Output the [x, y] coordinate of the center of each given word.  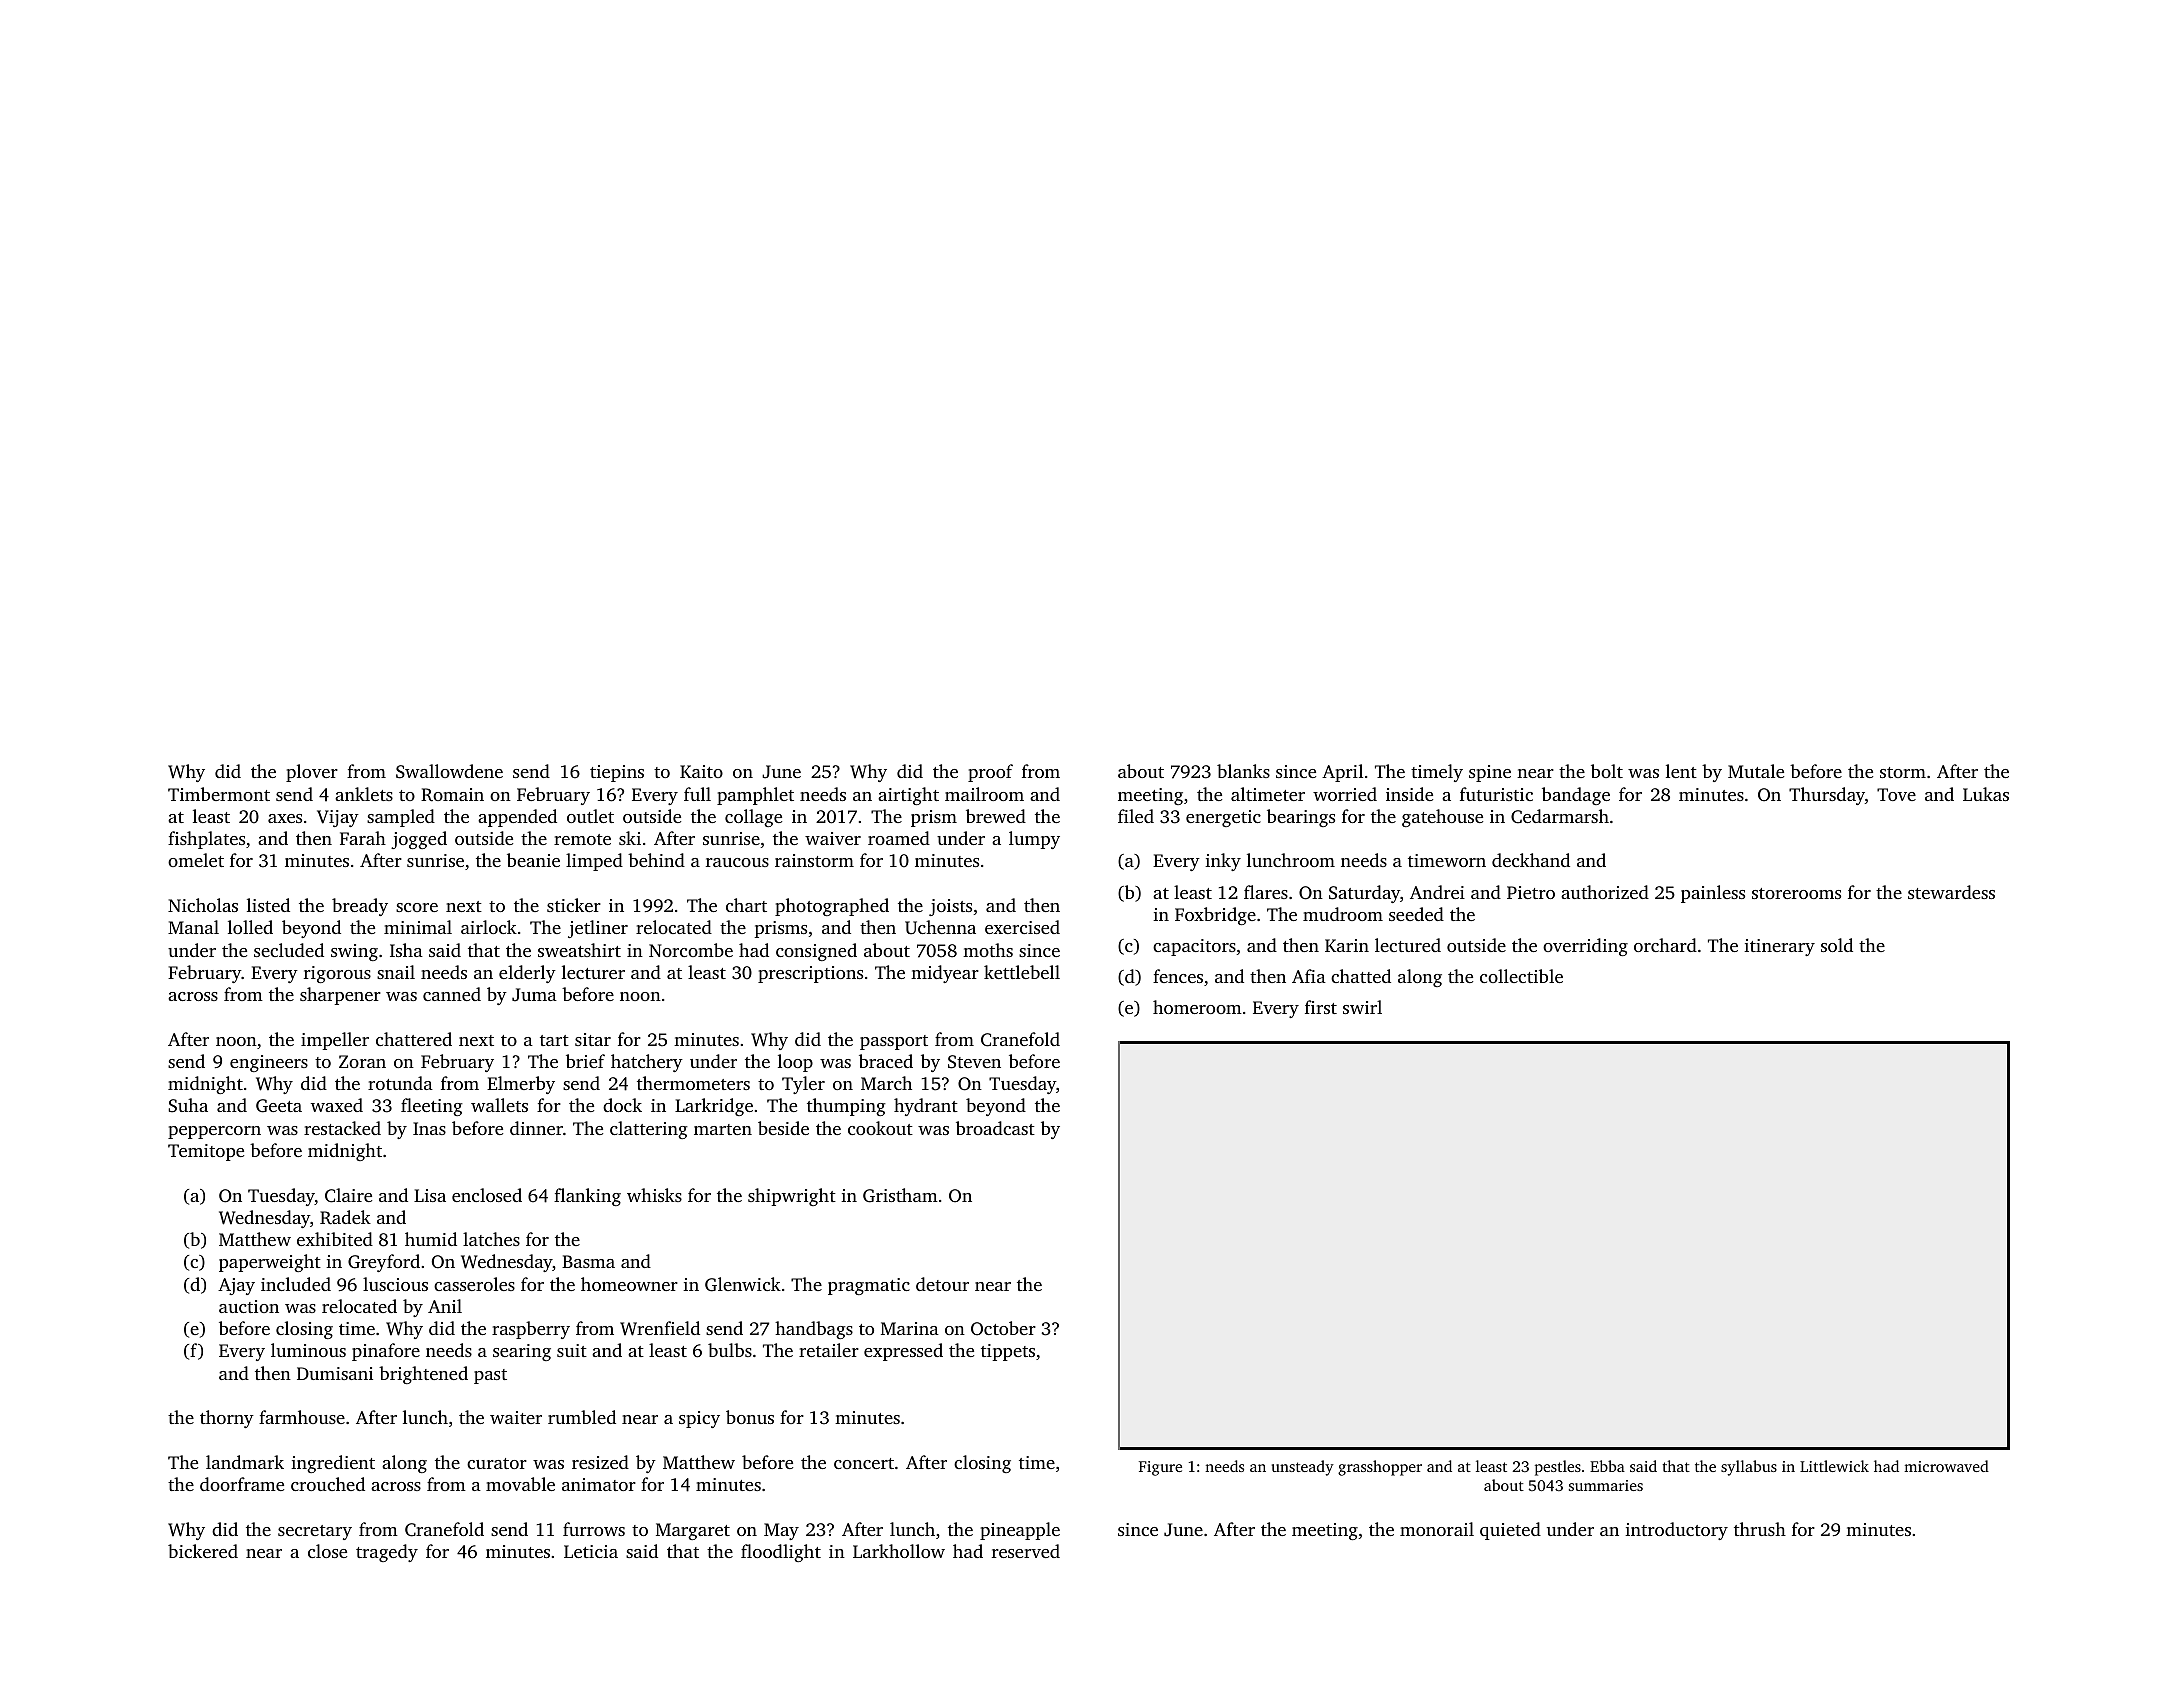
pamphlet [755, 796]
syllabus [1749, 1468]
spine [1490, 773]
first [1321, 1007]
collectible [1521, 976]
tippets [1008, 1352]
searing [522, 1352]
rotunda [400, 1083]
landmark [245, 1462]
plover [312, 773]
